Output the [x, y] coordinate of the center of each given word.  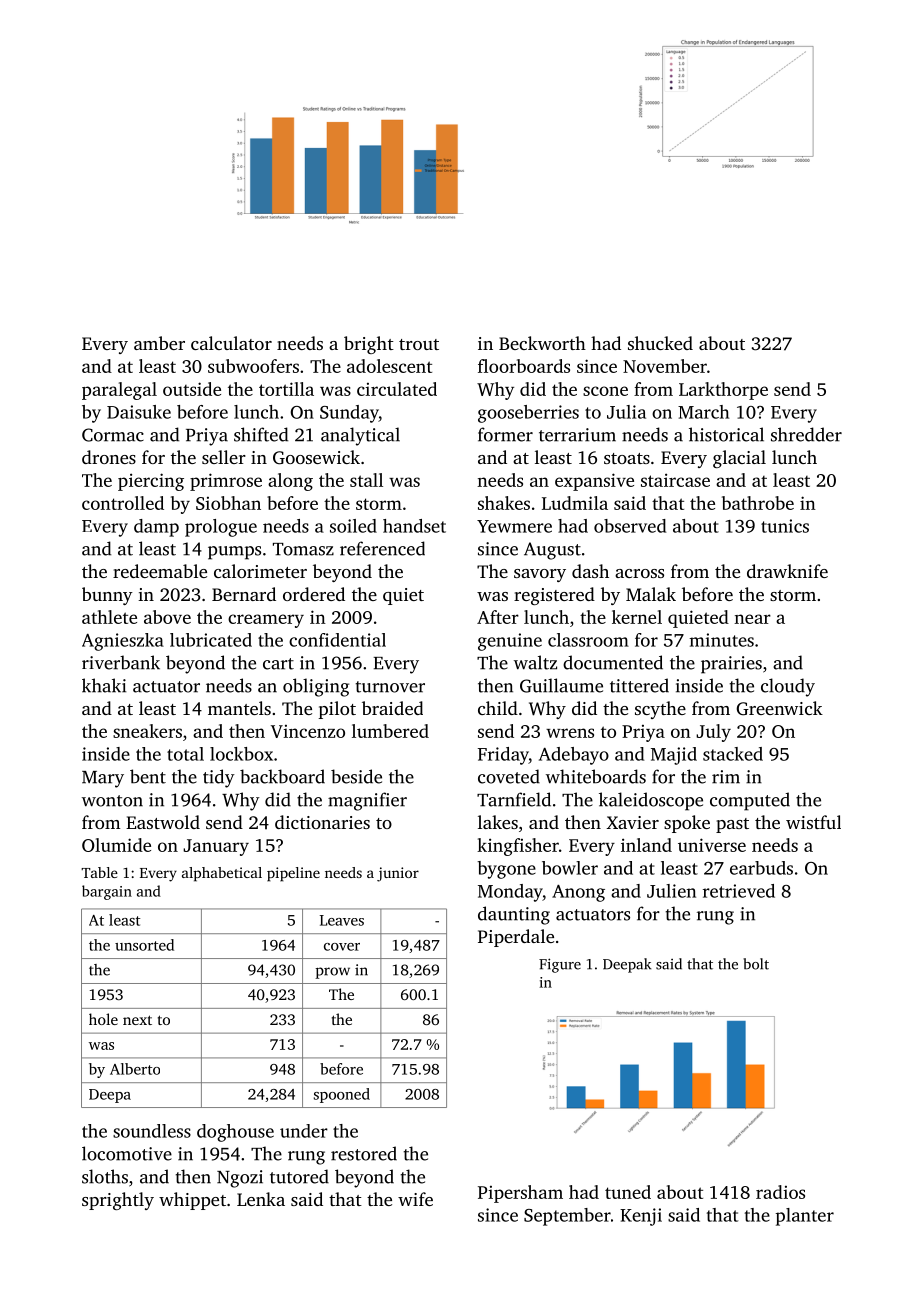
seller [224, 457]
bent [148, 776]
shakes [504, 503]
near [752, 619]
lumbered [390, 731]
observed [630, 526]
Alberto [135, 1069]
